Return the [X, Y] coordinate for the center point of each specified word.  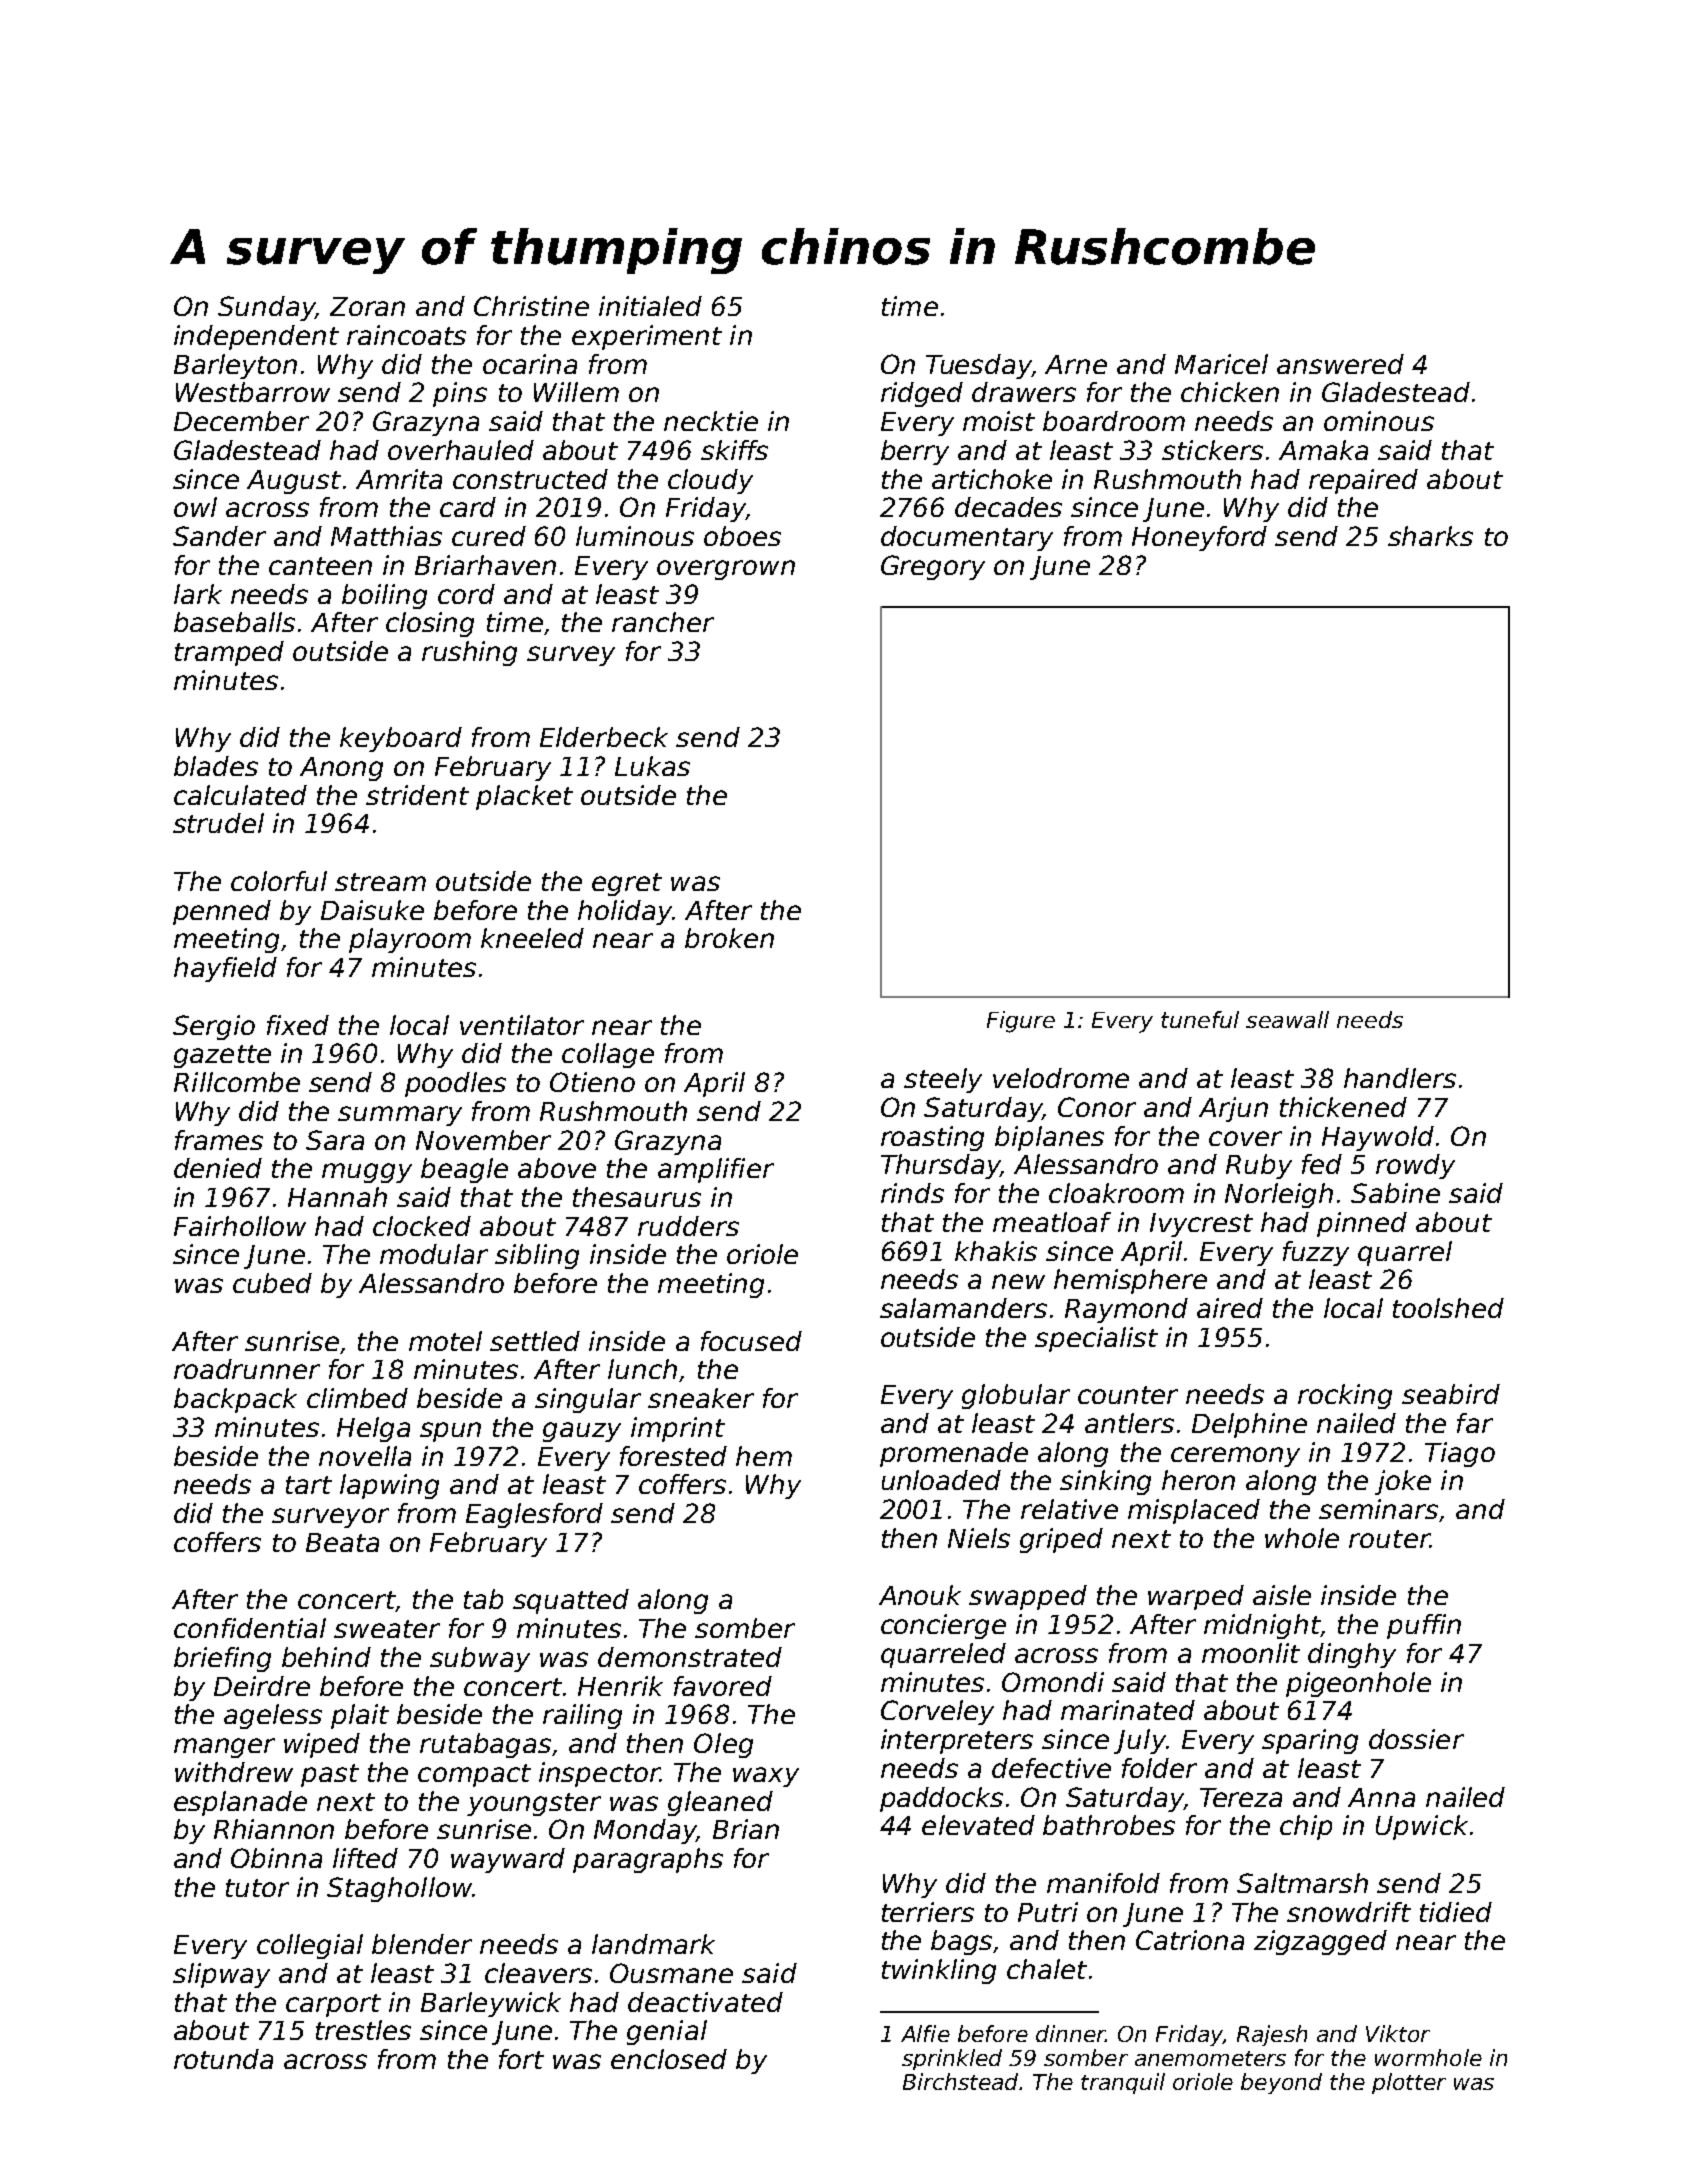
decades [1008, 507]
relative [1069, 1509]
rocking [1345, 1396]
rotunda [223, 2059]
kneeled [532, 938]
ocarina [530, 364]
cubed [272, 1283]
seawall [1287, 1019]
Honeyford [1199, 538]
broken [729, 938]
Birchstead [960, 2081]
